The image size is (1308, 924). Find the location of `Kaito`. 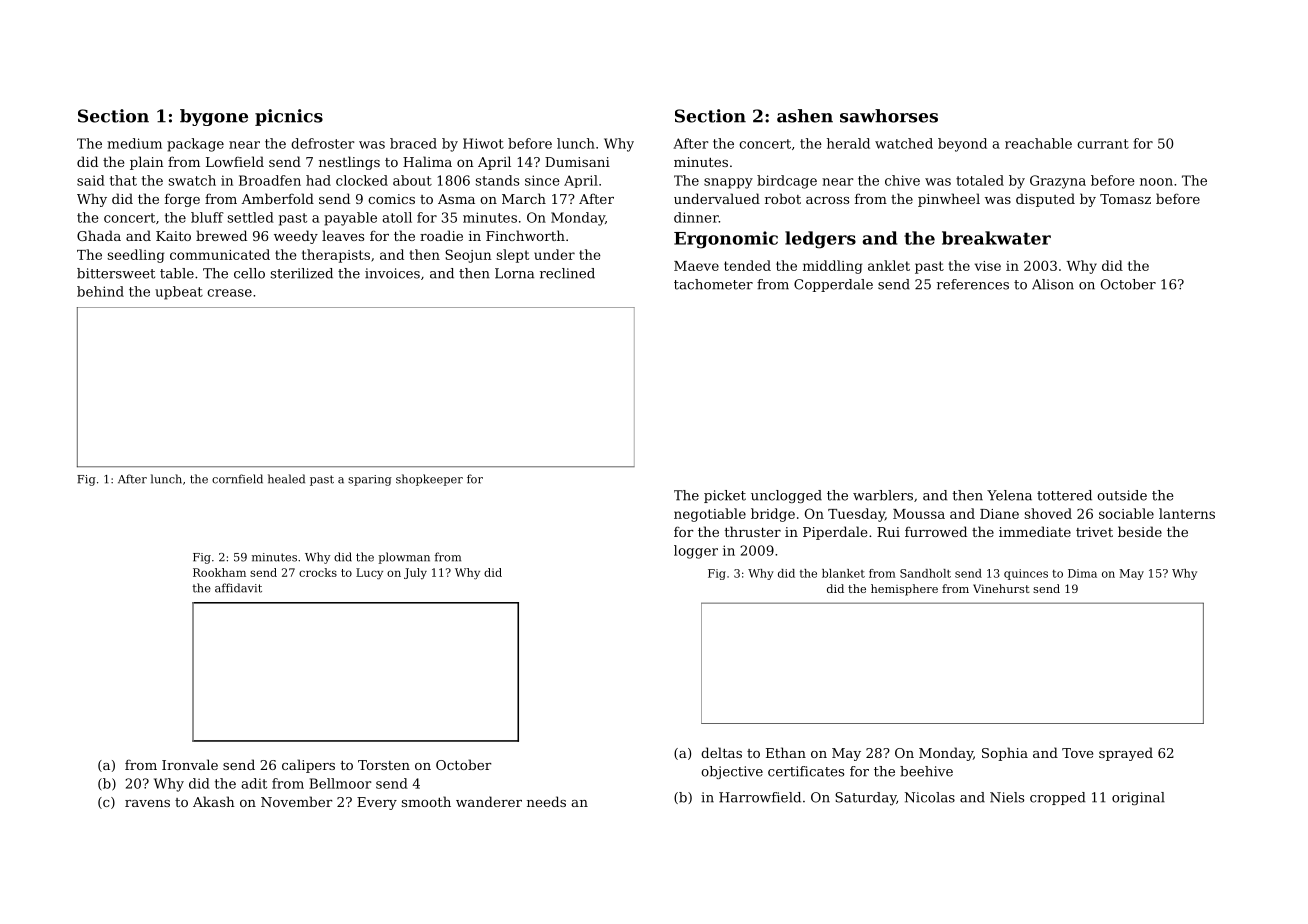

Kaito is located at coordinates (173, 236).
